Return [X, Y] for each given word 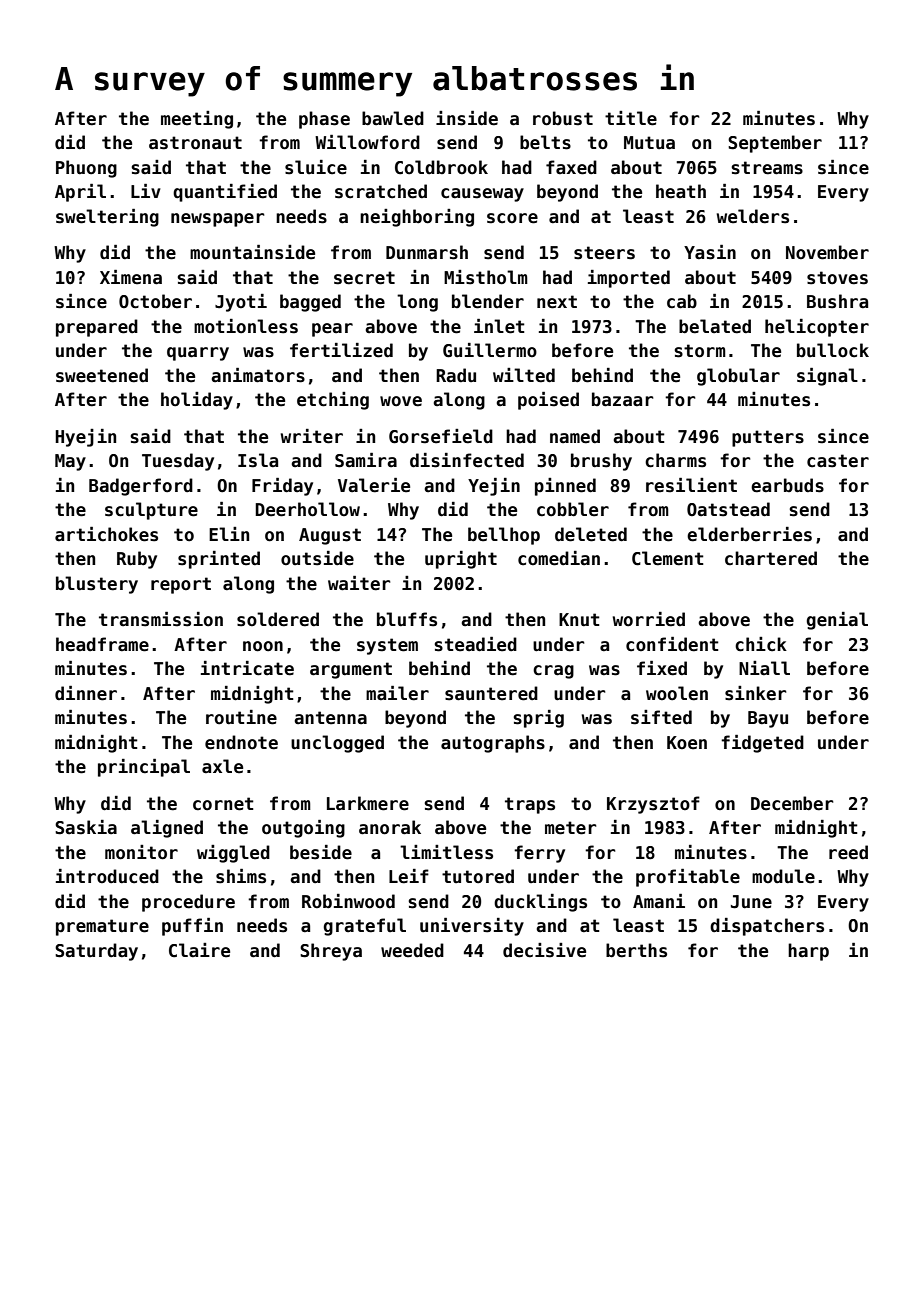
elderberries [749, 534]
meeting [197, 120]
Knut [579, 619]
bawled [393, 118]
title [631, 118]
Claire [199, 950]
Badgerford [141, 487]
